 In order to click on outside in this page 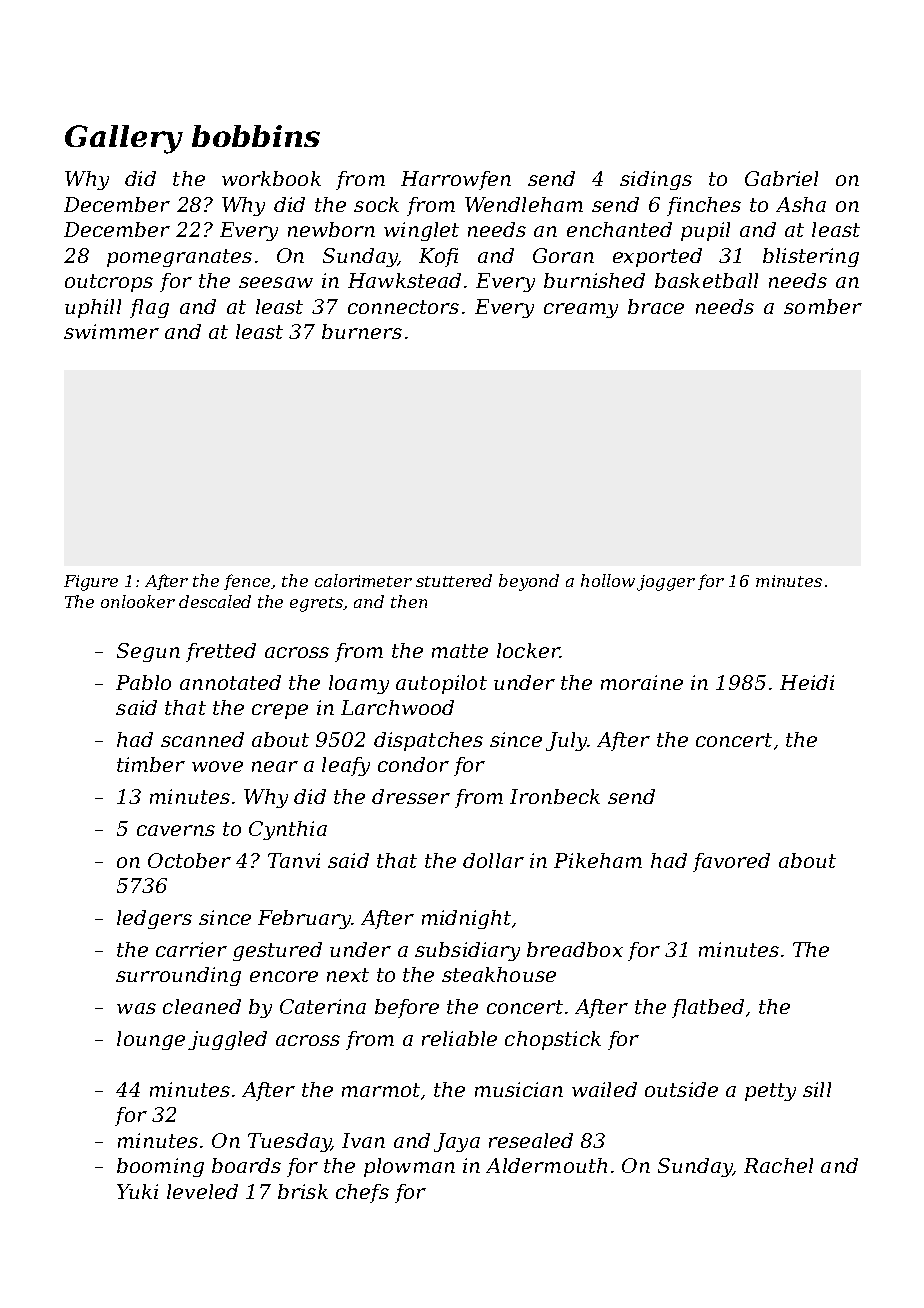, I will do `click(681, 1089)`.
